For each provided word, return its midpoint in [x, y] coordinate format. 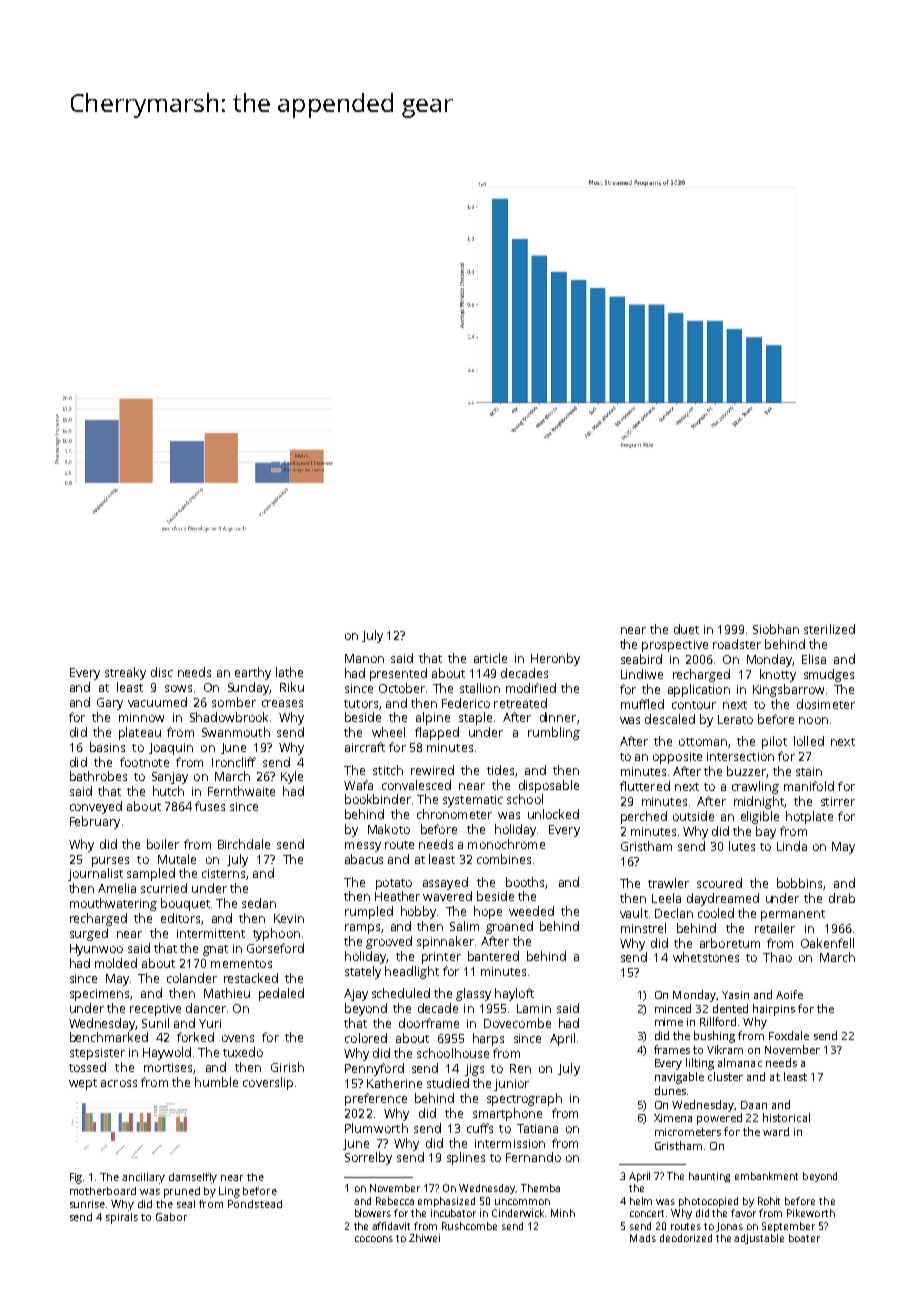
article [490, 658]
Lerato [735, 719]
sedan [259, 903]
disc [162, 672]
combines [504, 859]
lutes [742, 846]
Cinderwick [518, 1213]
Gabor [171, 1217]
